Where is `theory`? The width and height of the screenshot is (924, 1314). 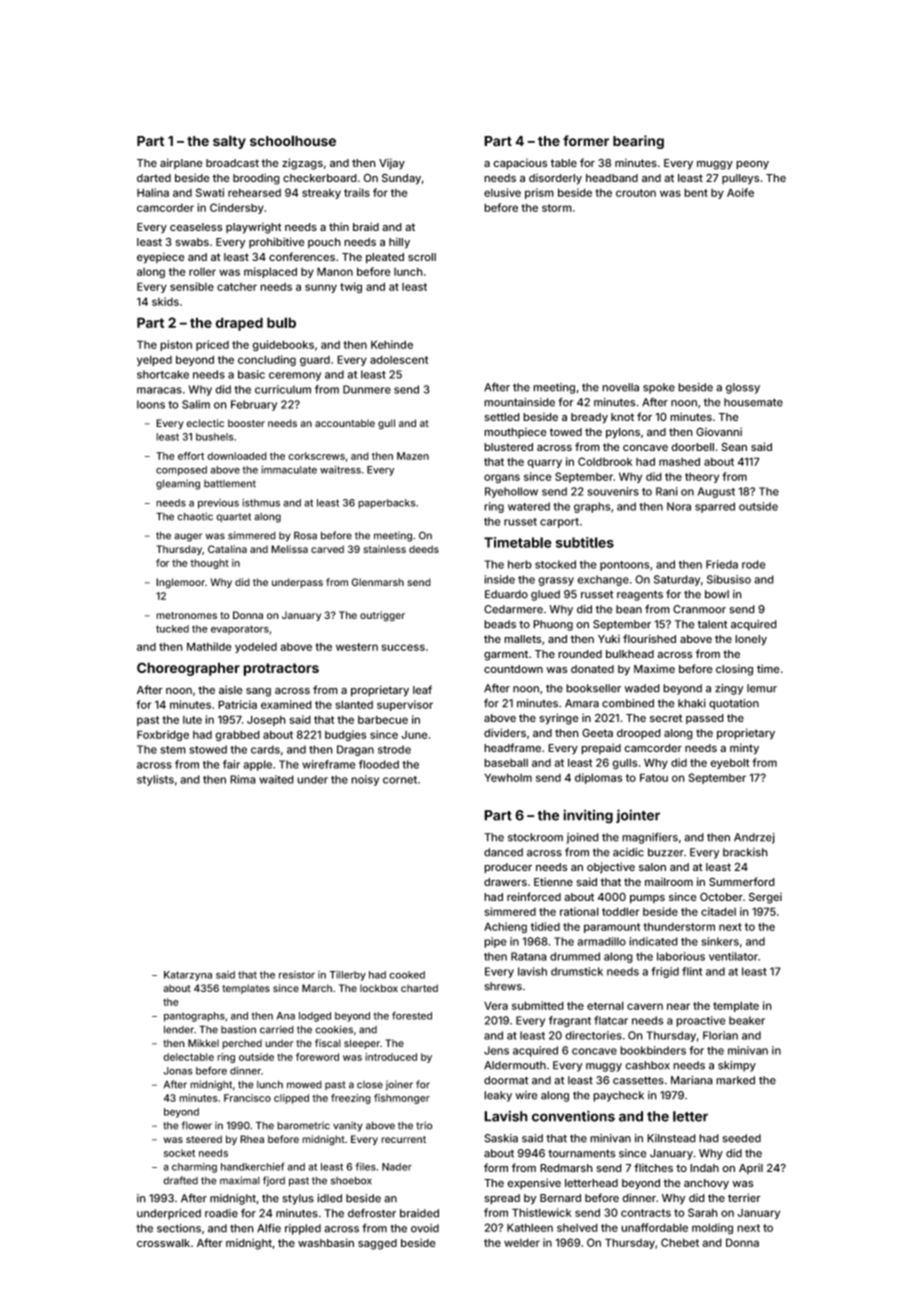 theory is located at coordinates (702, 478).
